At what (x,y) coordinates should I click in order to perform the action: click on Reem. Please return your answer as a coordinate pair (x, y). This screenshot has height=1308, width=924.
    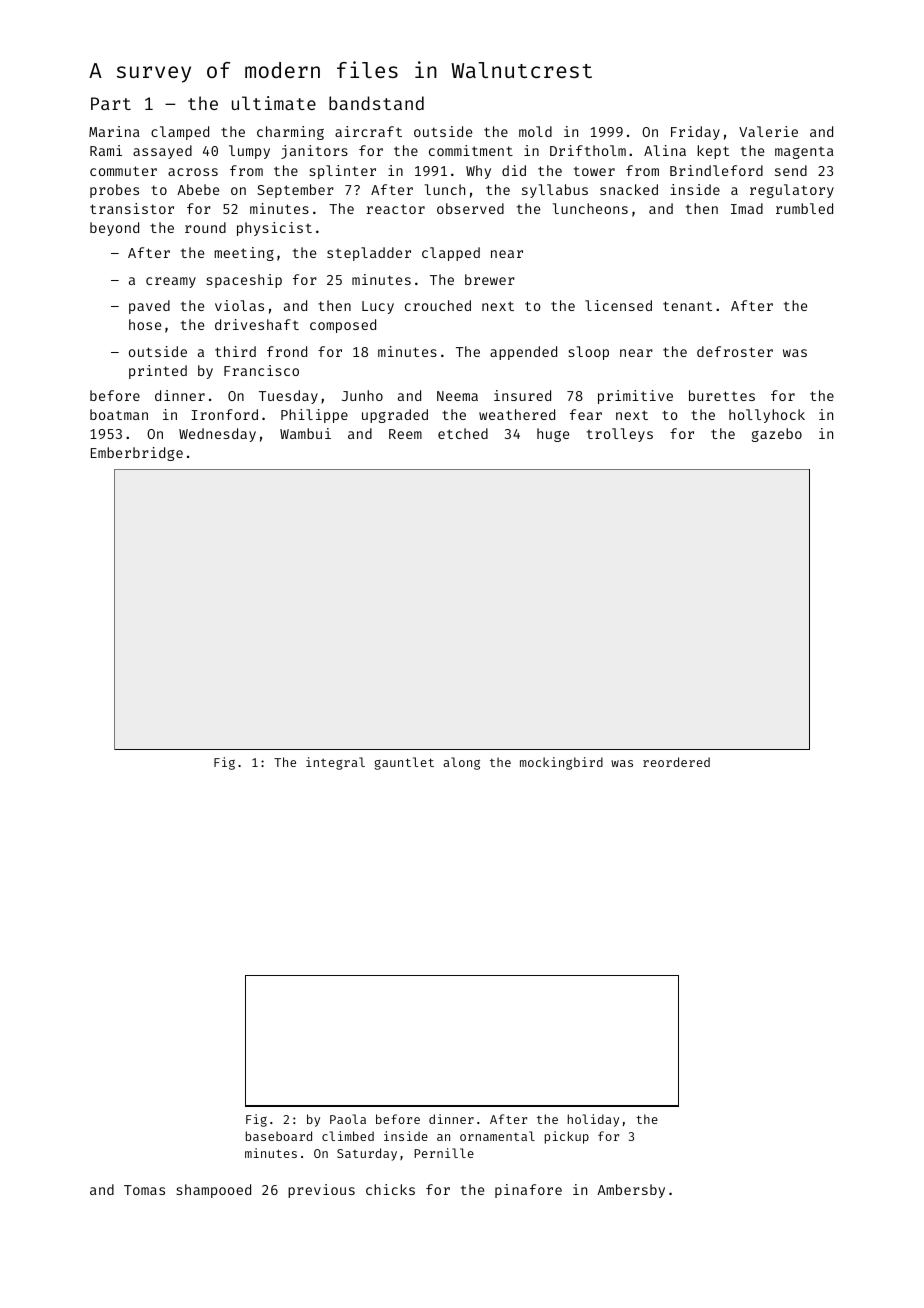
    Looking at the image, I should click on (405, 434).
